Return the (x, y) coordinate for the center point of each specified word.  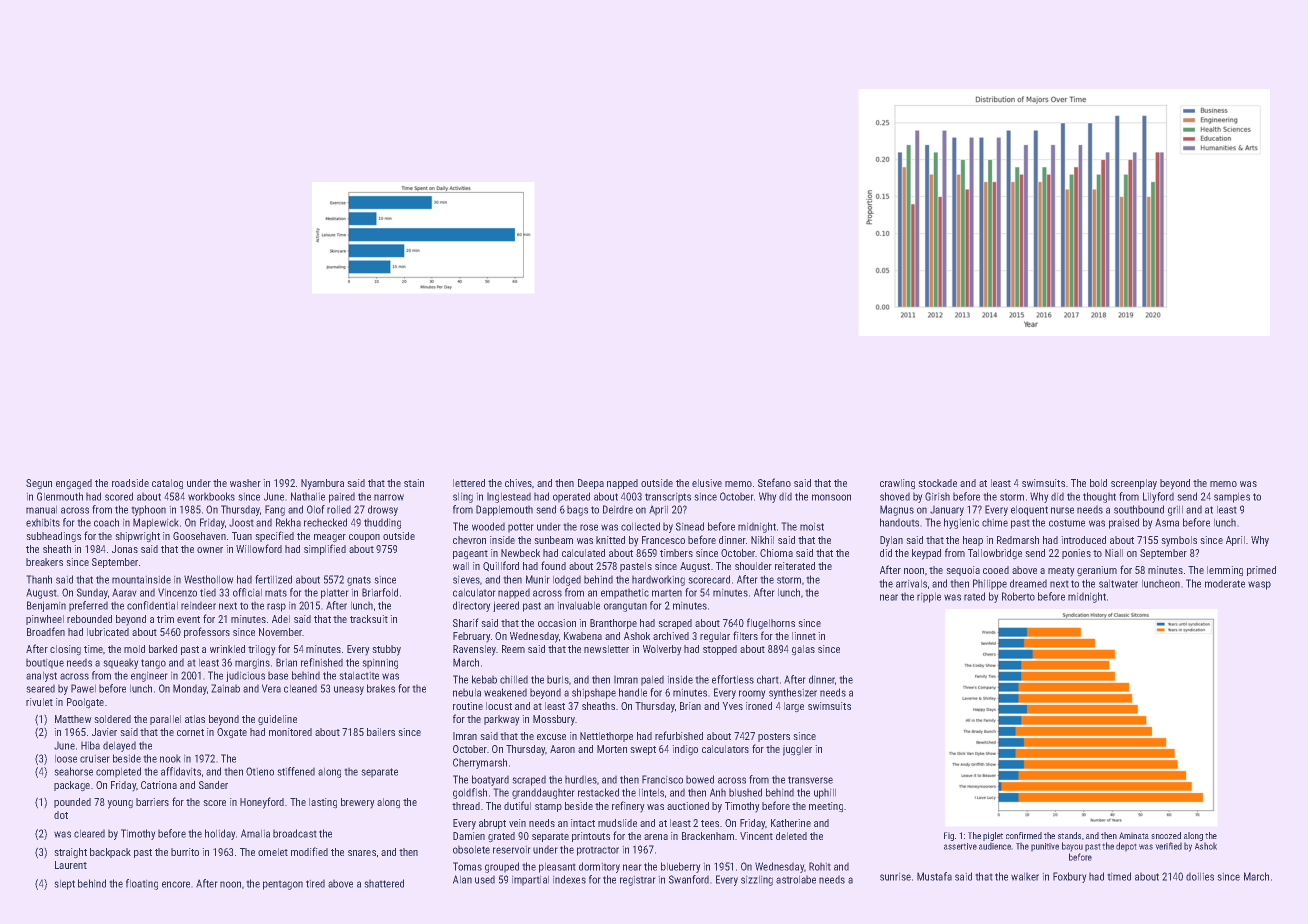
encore (176, 884)
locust (499, 706)
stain (414, 483)
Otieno (260, 771)
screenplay (1134, 484)
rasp (276, 607)
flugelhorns (771, 623)
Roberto (1018, 596)
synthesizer (793, 693)
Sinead (690, 526)
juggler (797, 750)
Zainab (226, 688)
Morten (612, 749)
